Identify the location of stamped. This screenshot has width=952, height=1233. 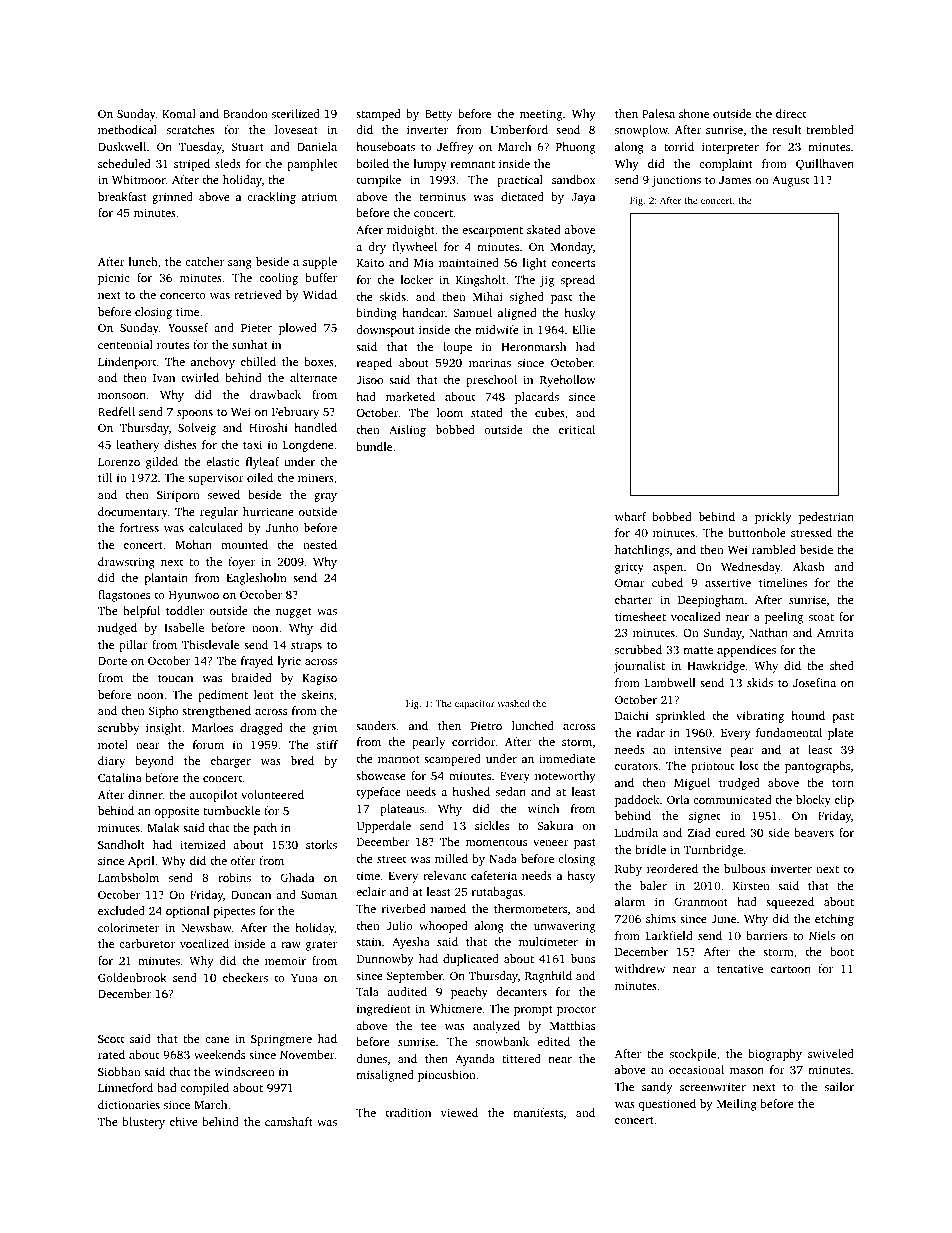
(378, 115).
